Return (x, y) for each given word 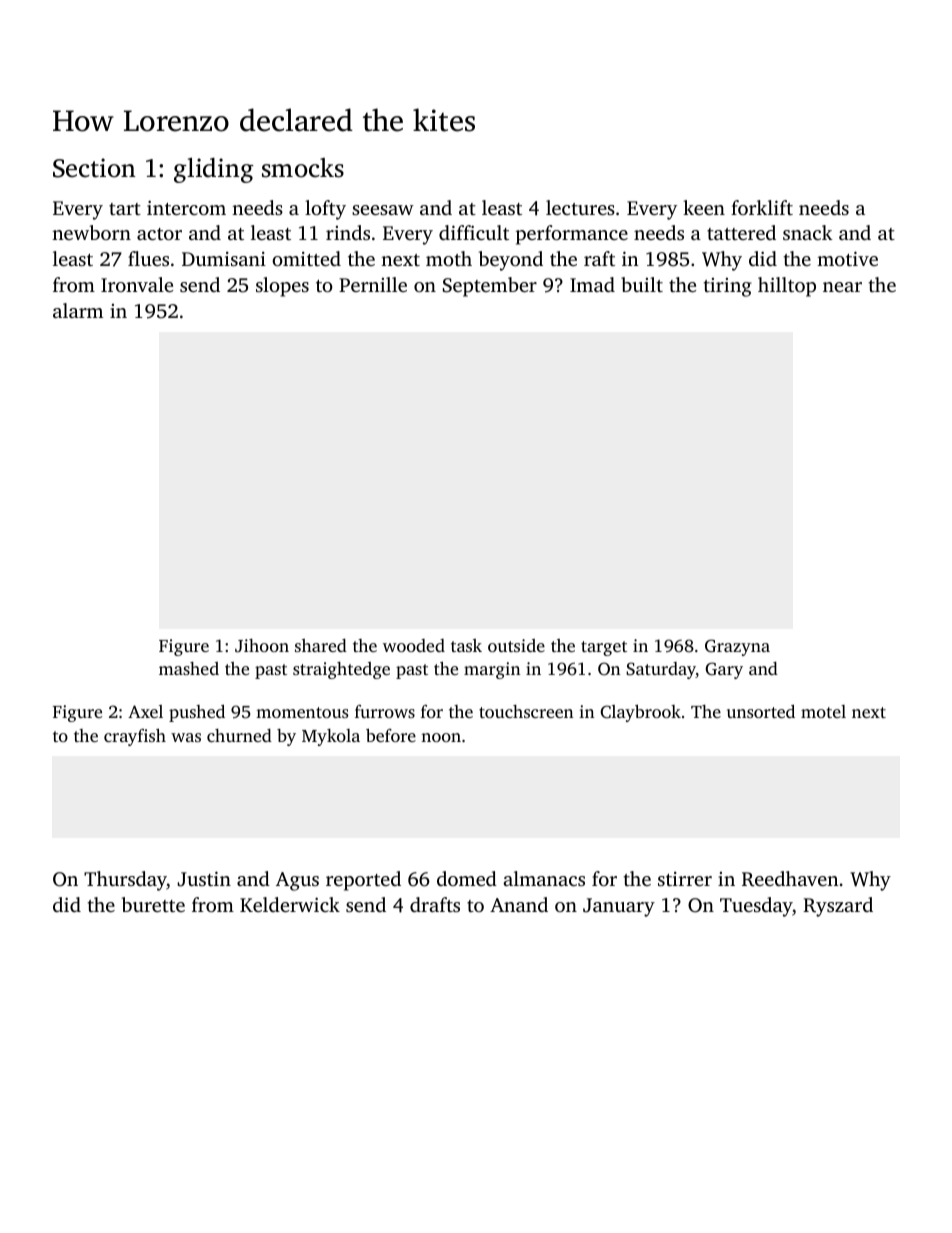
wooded (414, 645)
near (842, 287)
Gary (724, 670)
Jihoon (262, 646)
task (466, 645)
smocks (303, 168)
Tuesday (756, 907)
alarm (78, 310)
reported (363, 881)
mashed (189, 668)
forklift (762, 207)
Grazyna (737, 647)
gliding (214, 170)
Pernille (373, 284)
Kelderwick (290, 904)
